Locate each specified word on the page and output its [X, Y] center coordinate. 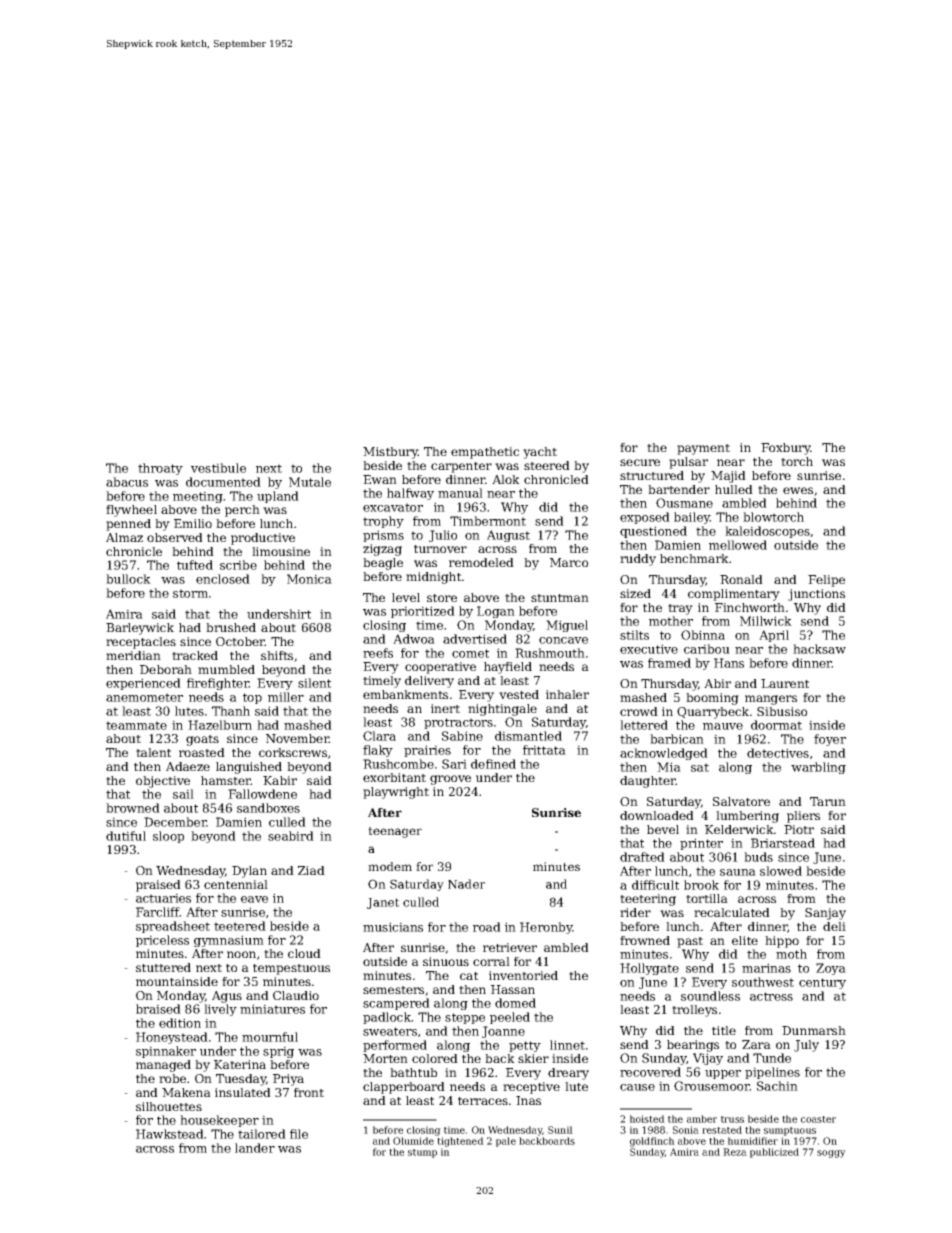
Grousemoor [712, 1086]
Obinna [703, 635]
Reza [735, 1152]
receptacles [141, 643]
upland [278, 497]
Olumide [413, 1141]
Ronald [741, 579]
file [299, 1134]
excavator [393, 507]
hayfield [508, 668]
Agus [227, 997]
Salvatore [741, 801]
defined [493, 764]
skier [533, 1058]
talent [153, 752]
